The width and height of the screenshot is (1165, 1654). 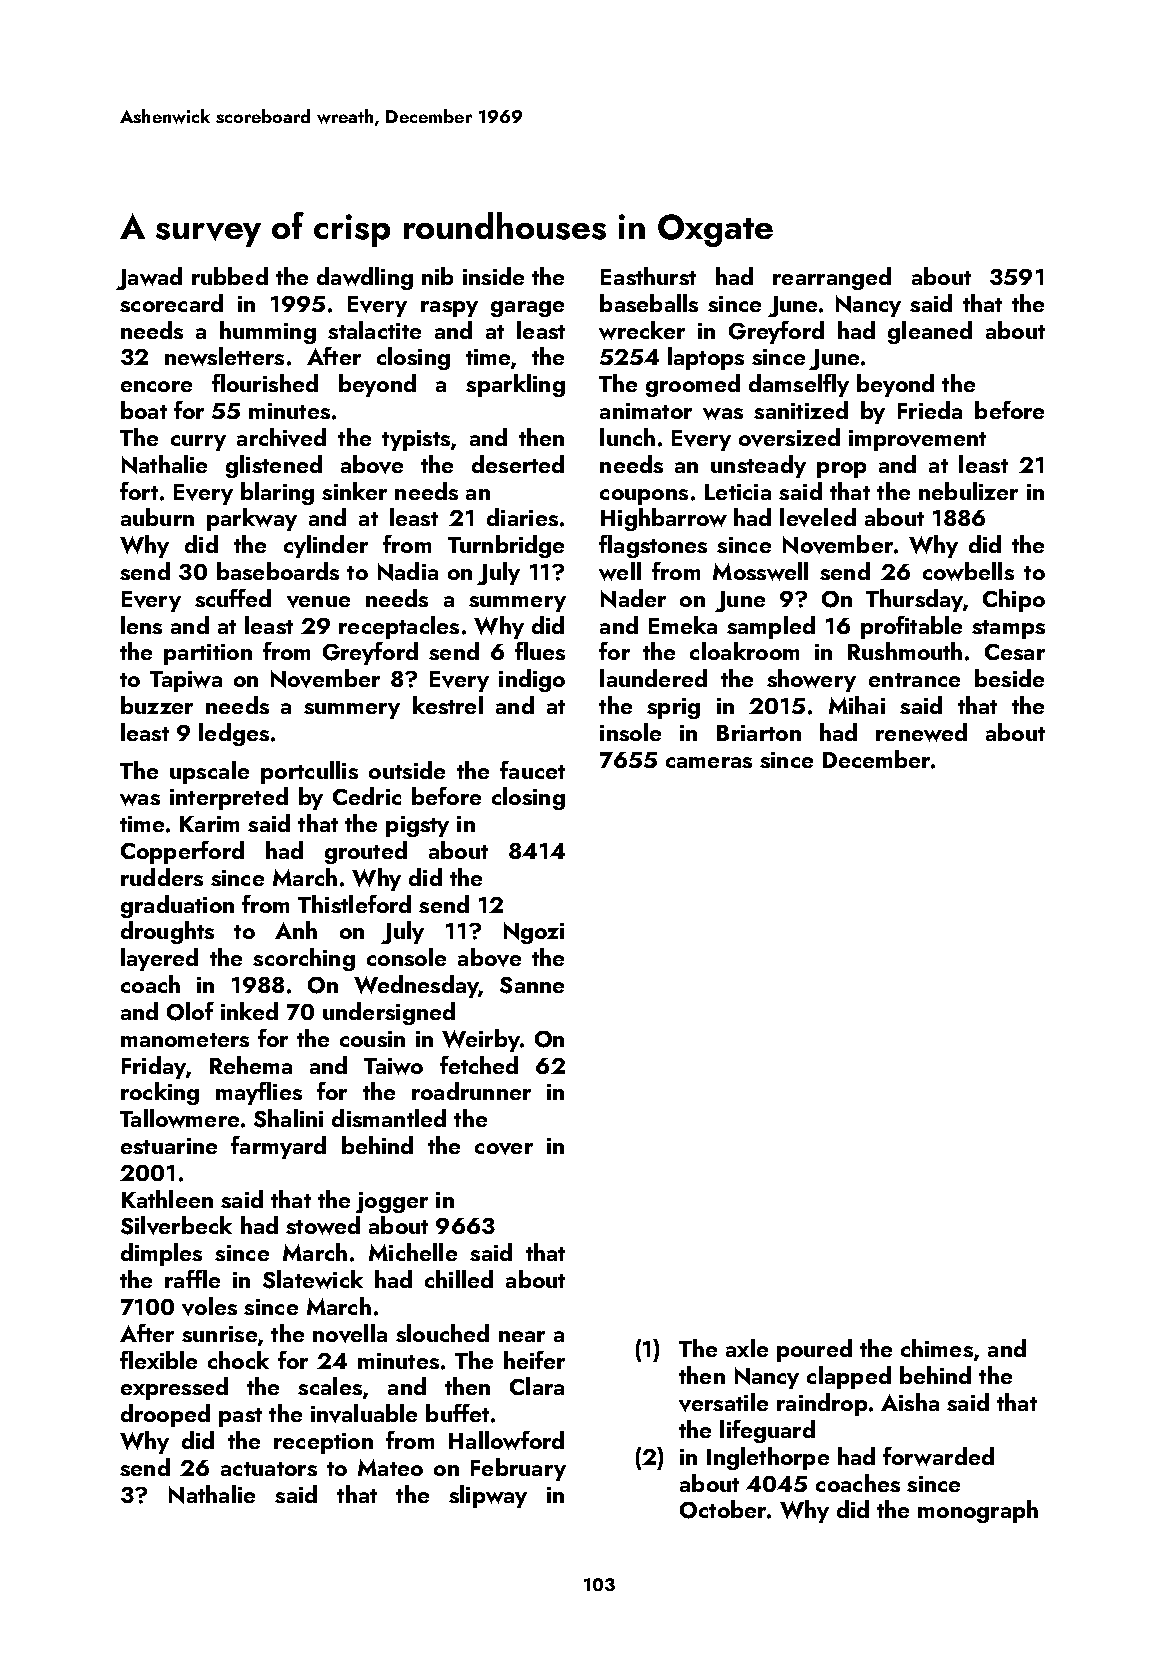 What do you see at coordinates (156, 386) in the screenshot?
I see `encore` at bounding box center [156, 386].
